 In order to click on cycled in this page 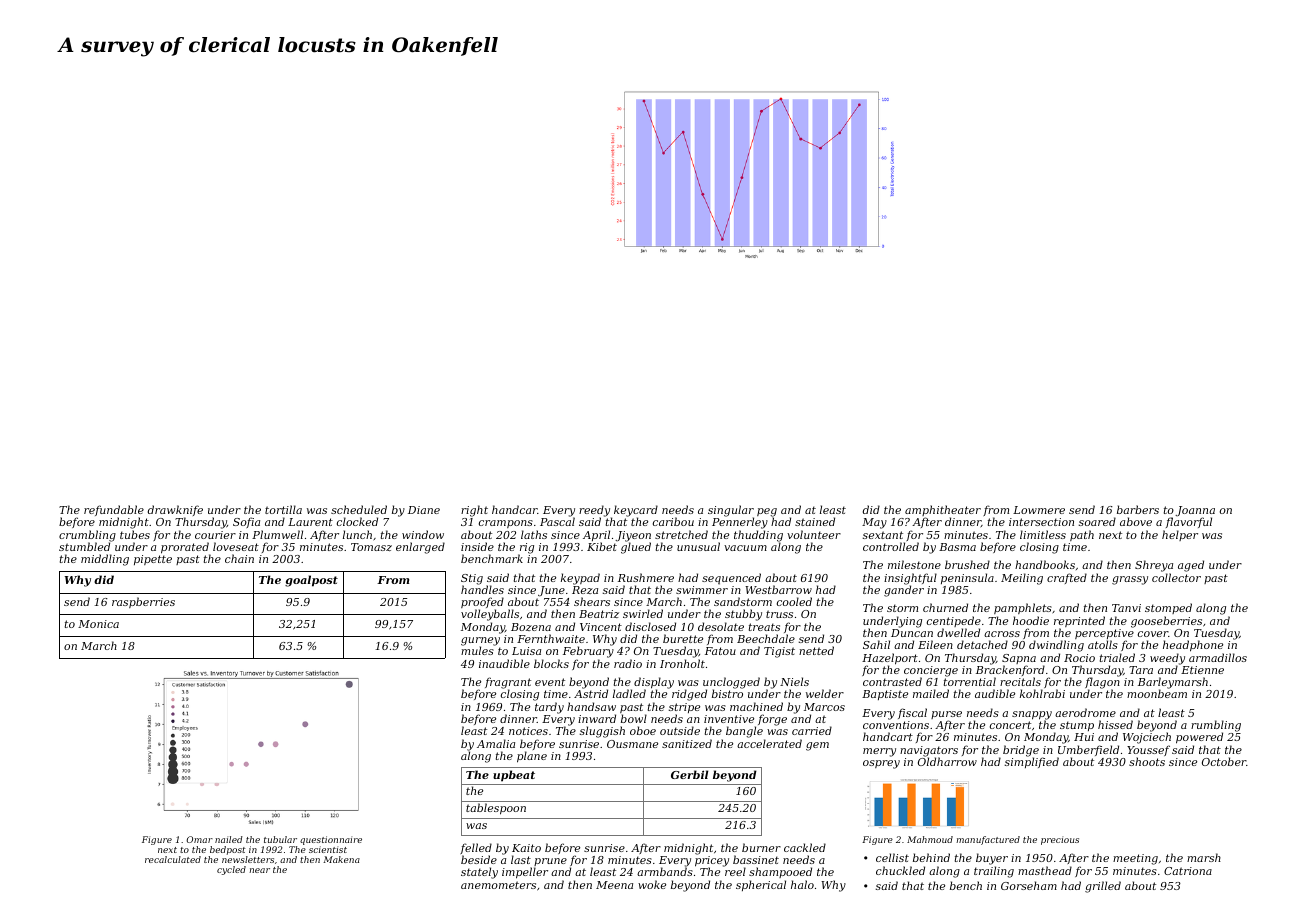, I will do `click(231, 870)`.
